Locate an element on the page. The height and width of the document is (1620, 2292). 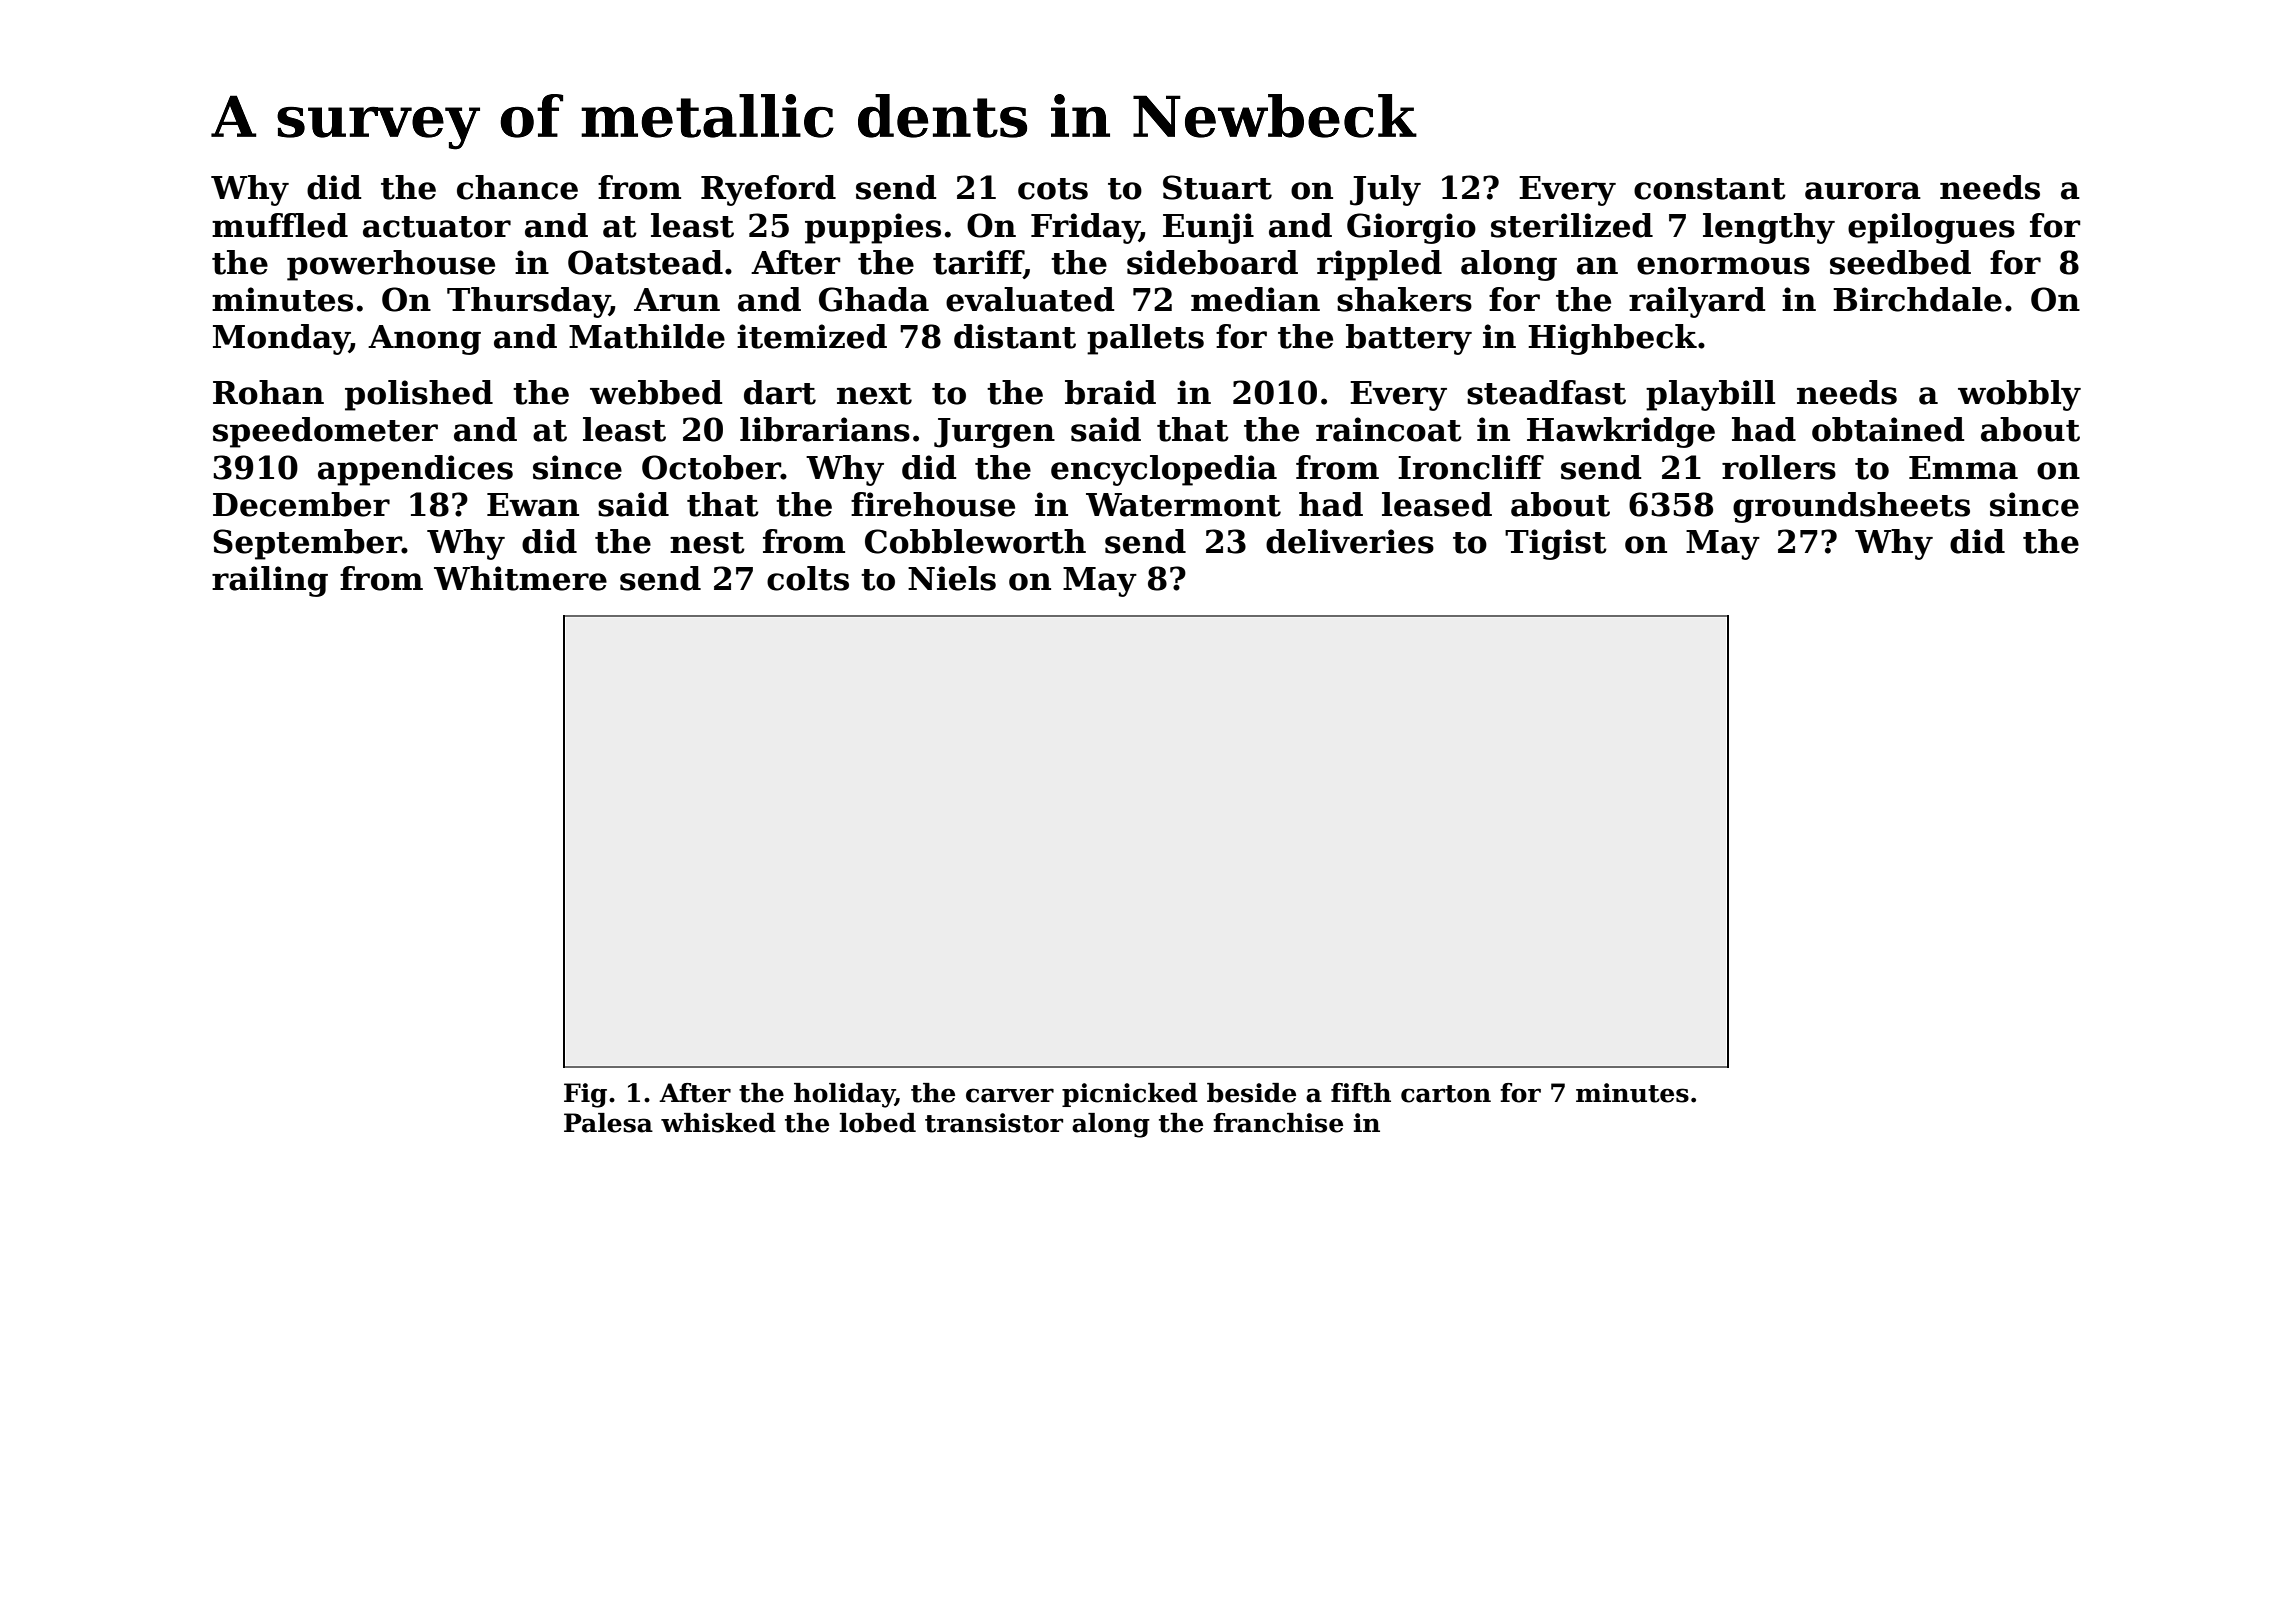
powerhouse is located at coordinates (391, 265).
